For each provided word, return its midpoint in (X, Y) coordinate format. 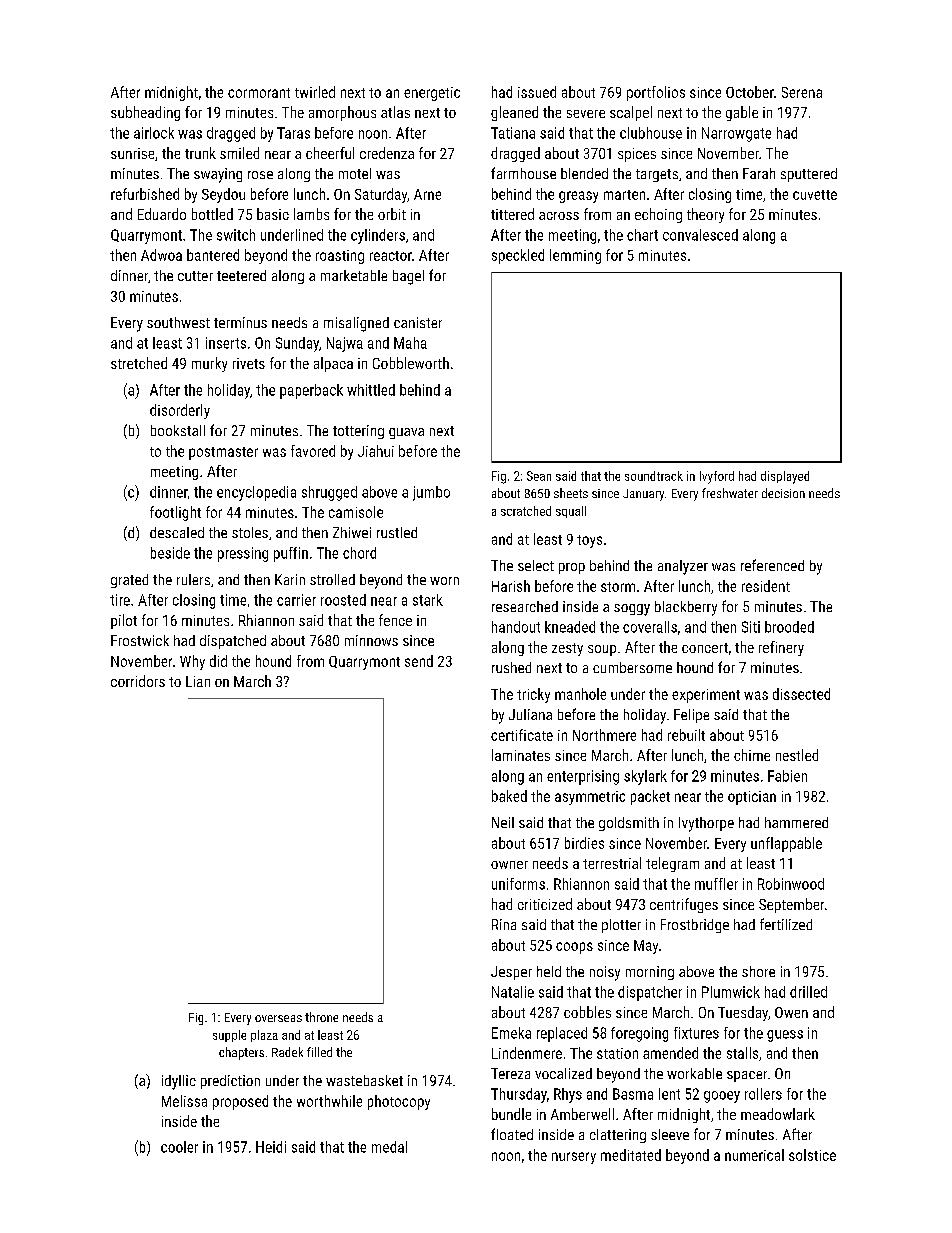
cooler (179, 1147)
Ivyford (717, 477)
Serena (802, 92)
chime (752, 755)
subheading (145, 113)
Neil (503, 822)
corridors (138, 681)
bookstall (178, 430)
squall (571, 512)
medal (389, 1147)
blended (584, 173)
